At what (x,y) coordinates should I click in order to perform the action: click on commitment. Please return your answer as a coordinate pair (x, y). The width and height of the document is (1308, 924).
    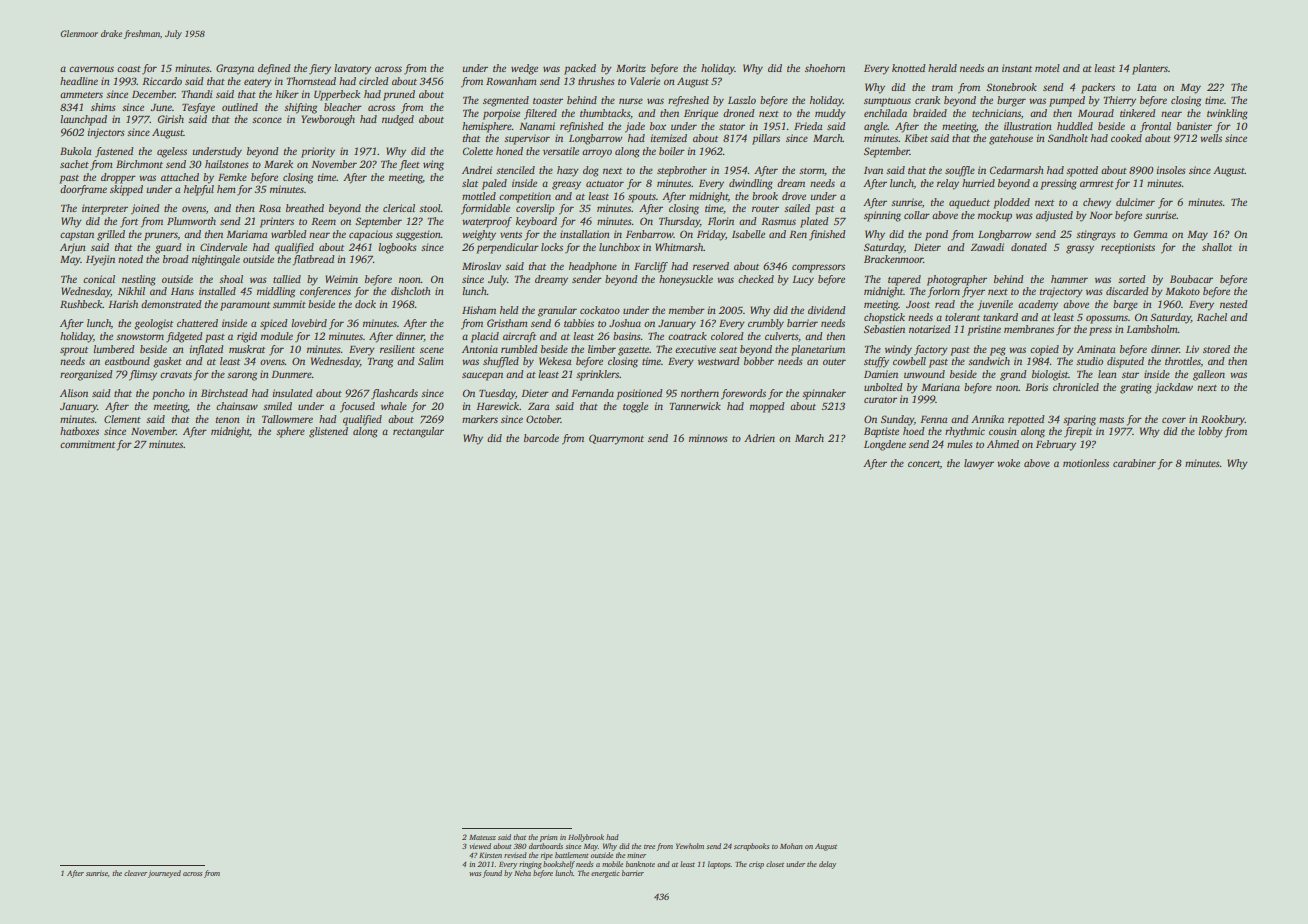
    Looking at the image, I should click on (87, 444).
